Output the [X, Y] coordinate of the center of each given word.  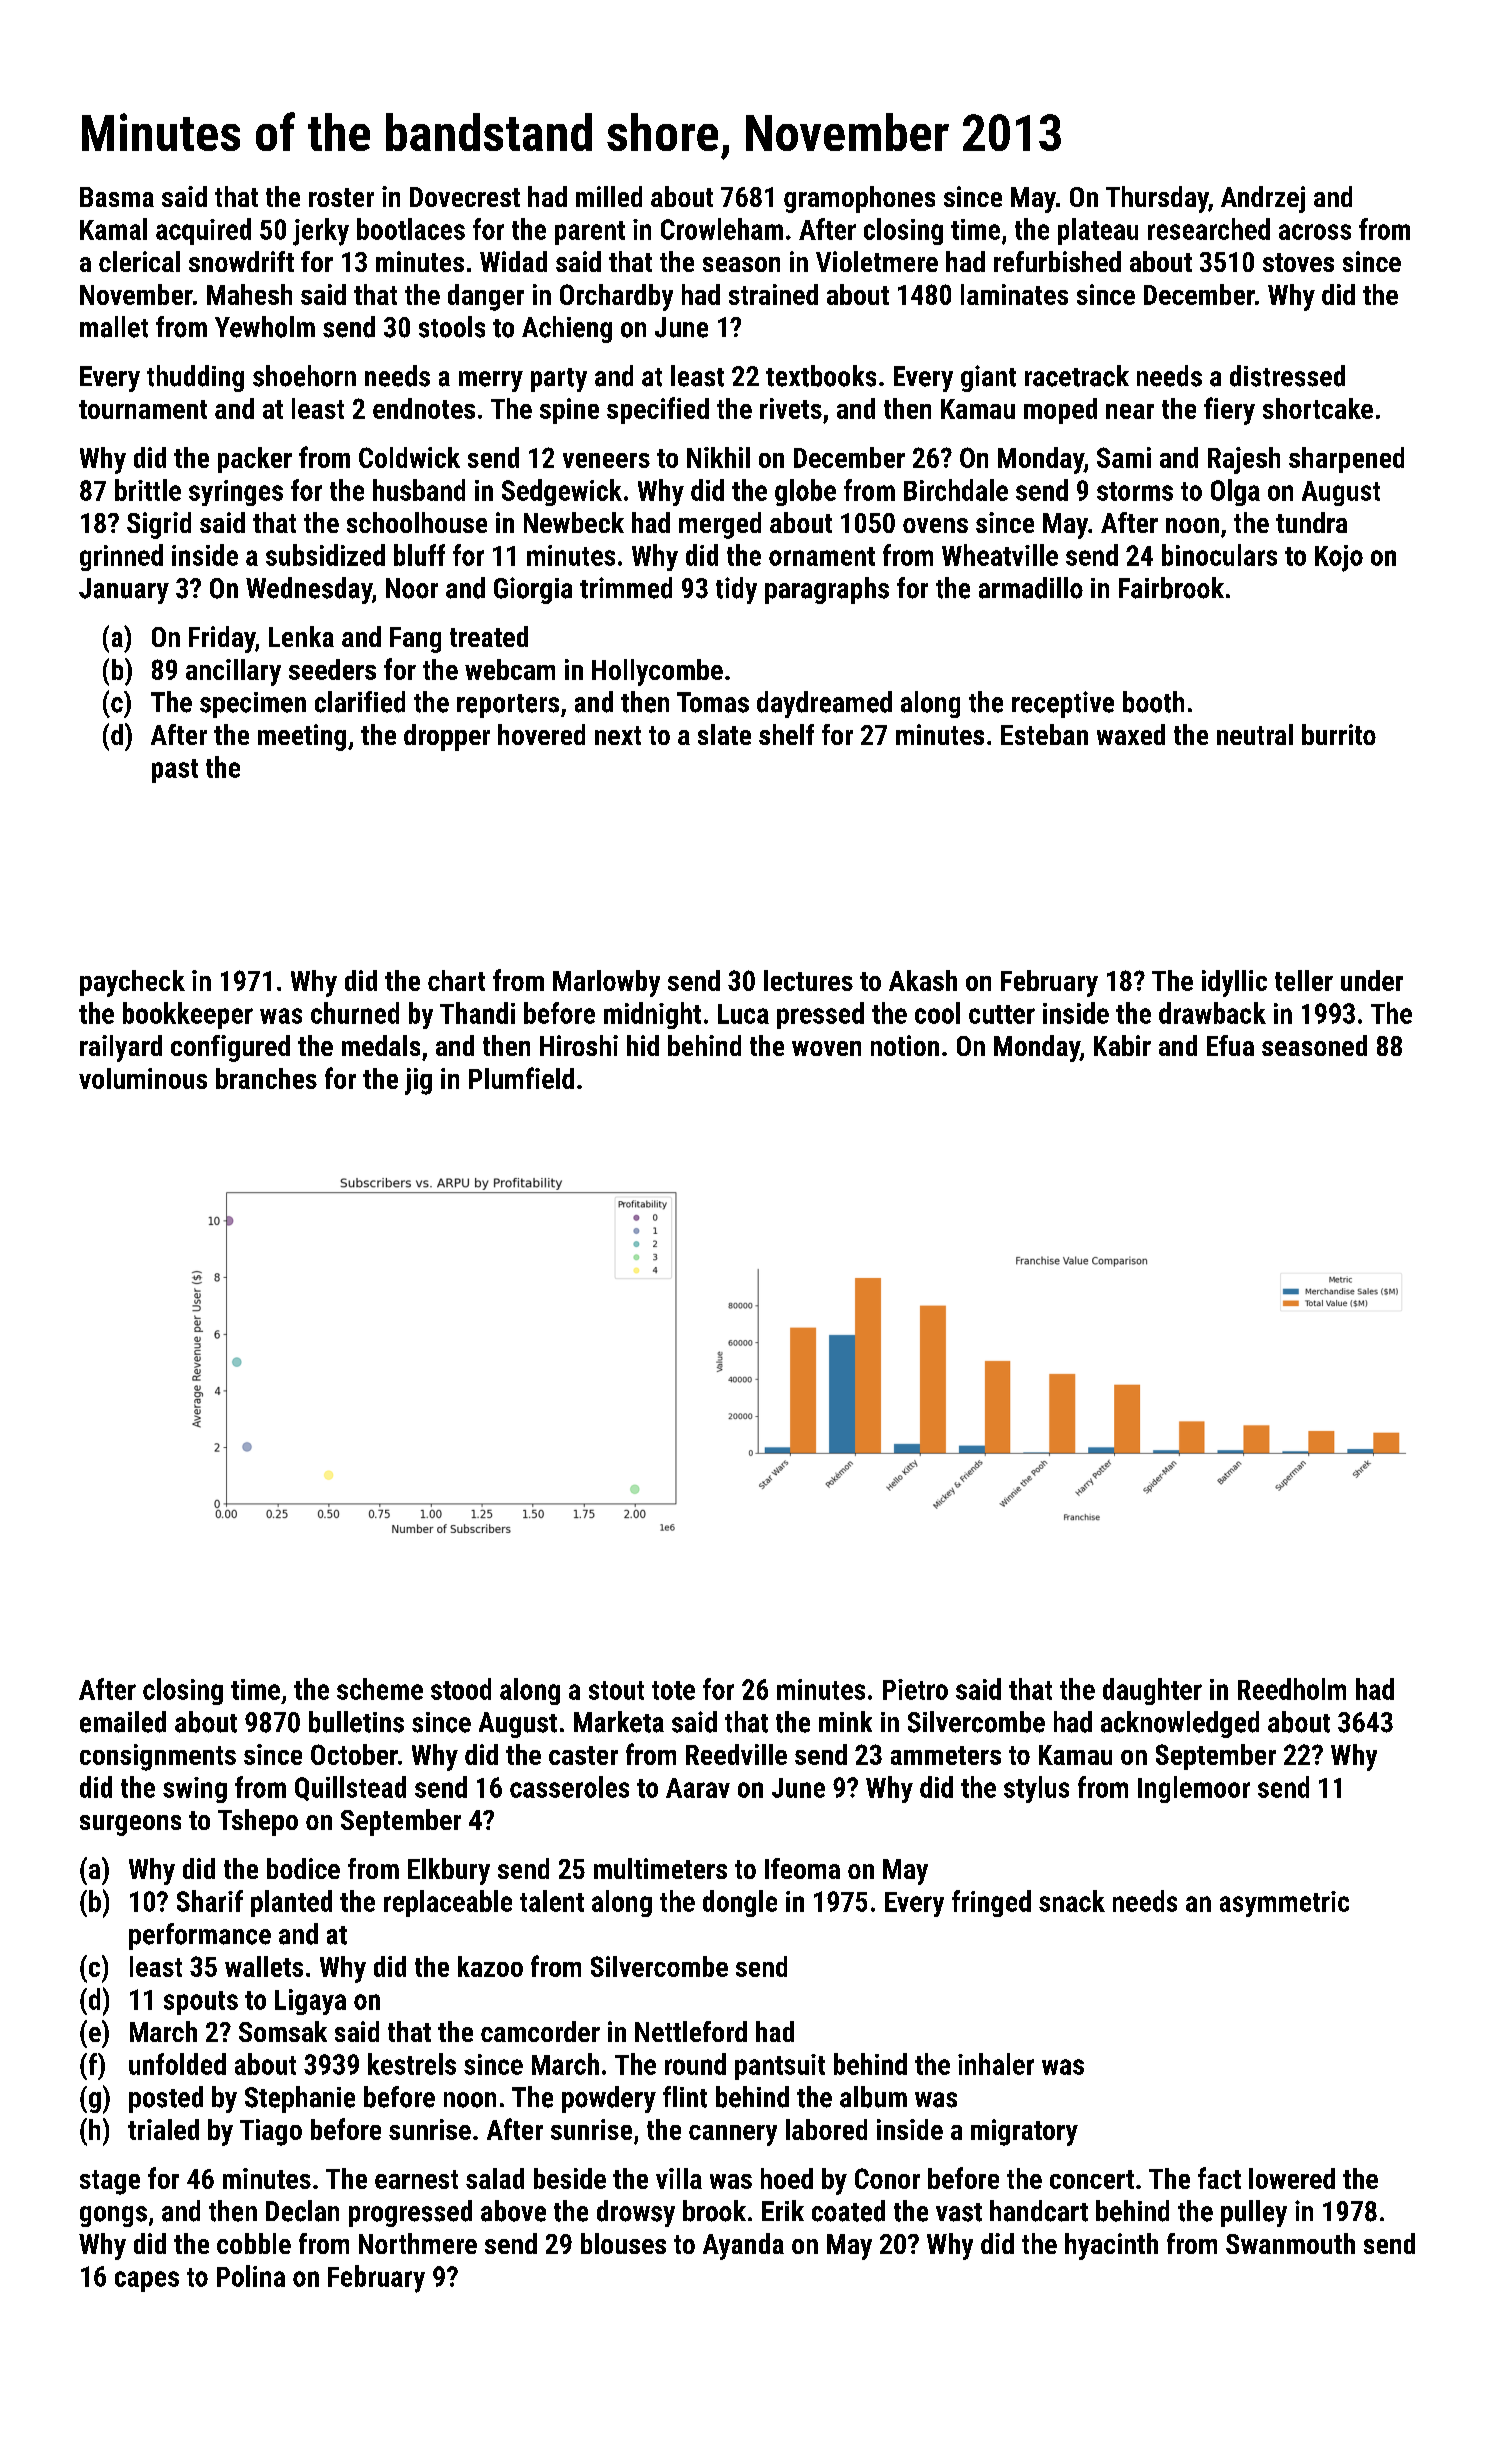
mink [845, 1721]
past [175, 771]
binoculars [1219, 555]
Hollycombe [657, 672]
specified [658, 410]
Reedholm [1292, 1689]
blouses [623, 2243]
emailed [123, 1722]
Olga [1235, 492]
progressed [410, 2213]
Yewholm [265, 327]
